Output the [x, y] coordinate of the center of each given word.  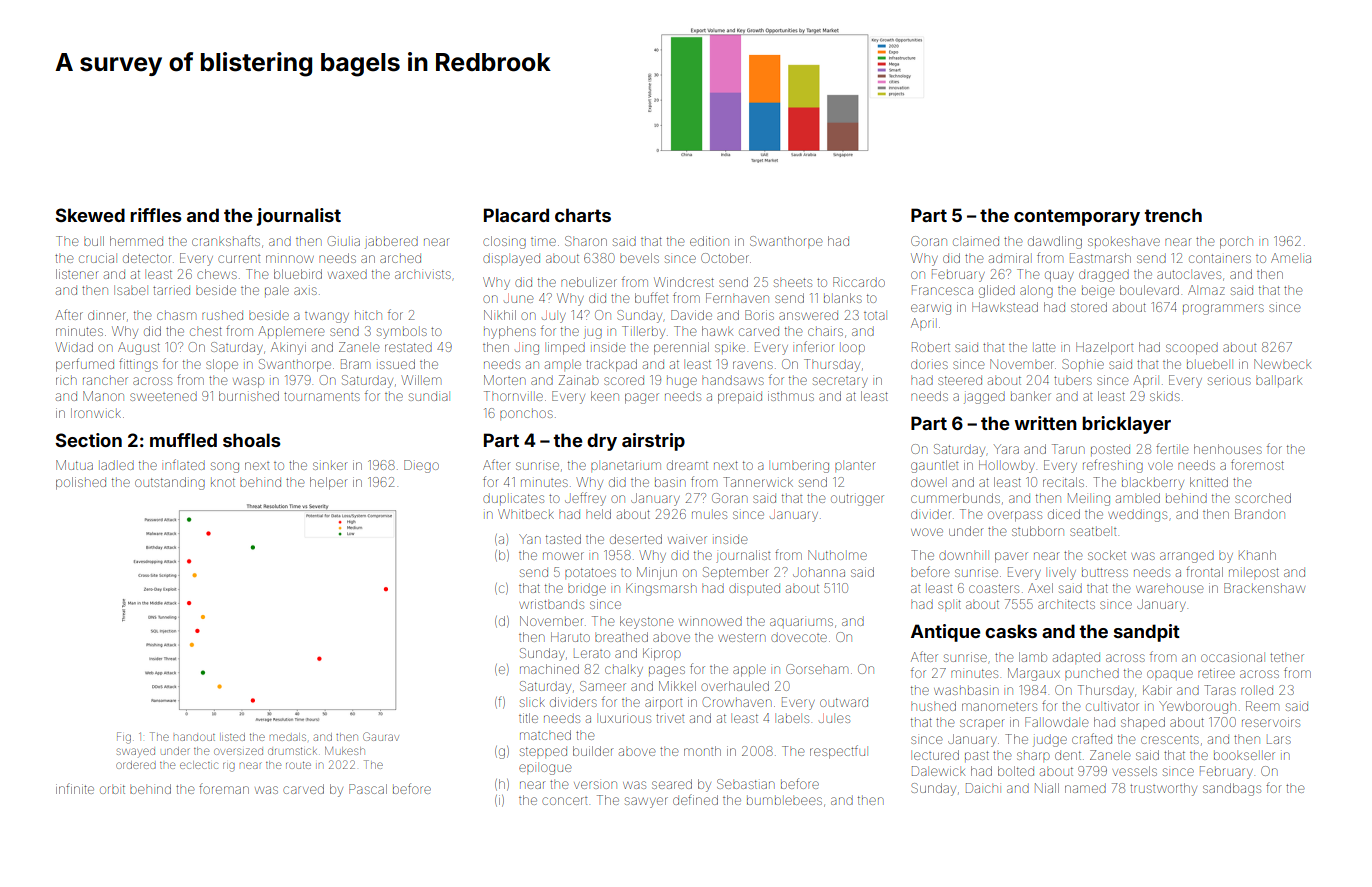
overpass [1015, 516]
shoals [252, 440]
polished [81, 483]
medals [288, 737]
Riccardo [859, 282]
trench [1173, 215]
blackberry [1153, 483]
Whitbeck [526, 514]
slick [532, 703]
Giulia [344, 241]
